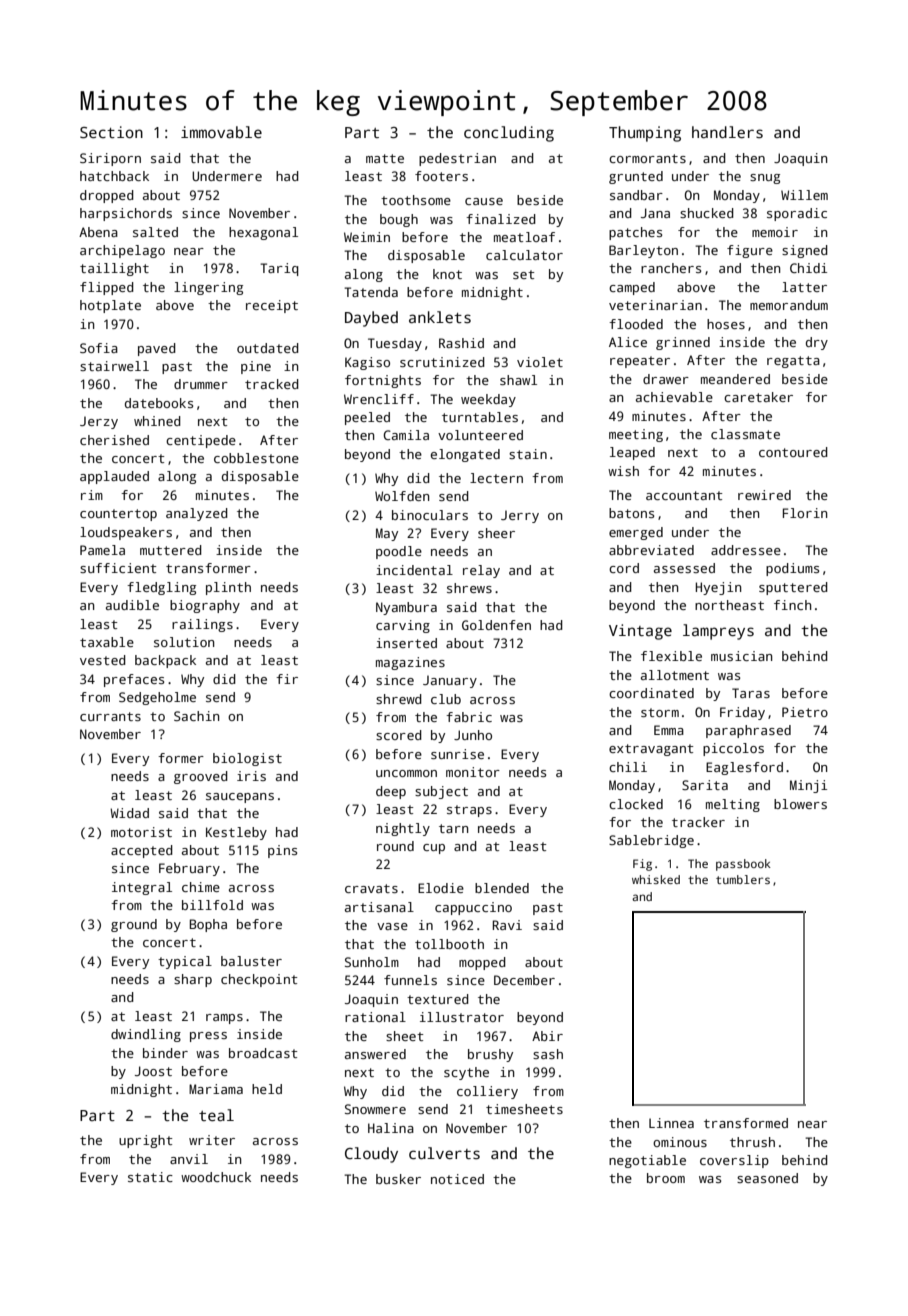  I want to click on chili, so click(628, 767).
